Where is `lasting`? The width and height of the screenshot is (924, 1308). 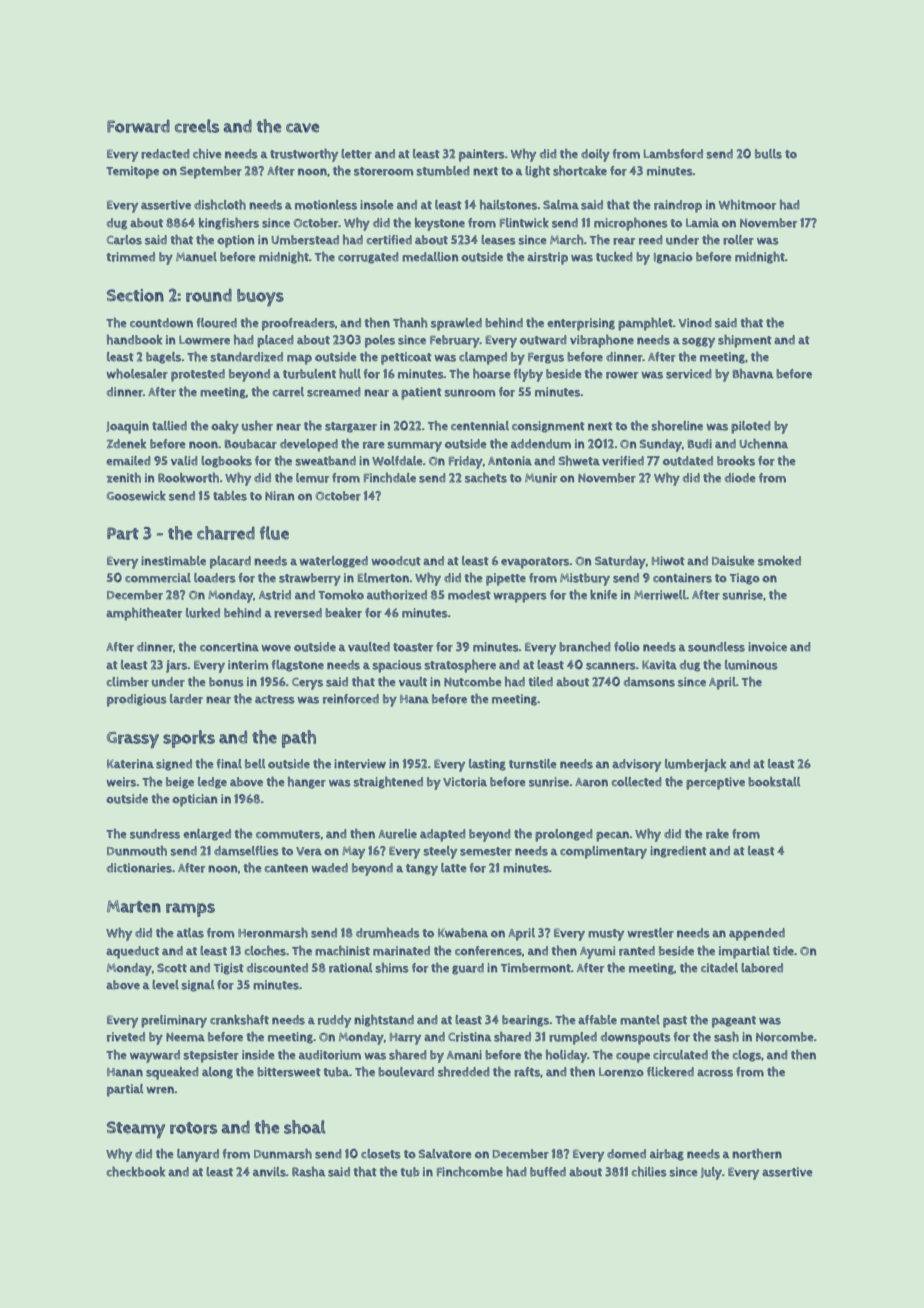
lasting is located at coordinates (487, 765).
